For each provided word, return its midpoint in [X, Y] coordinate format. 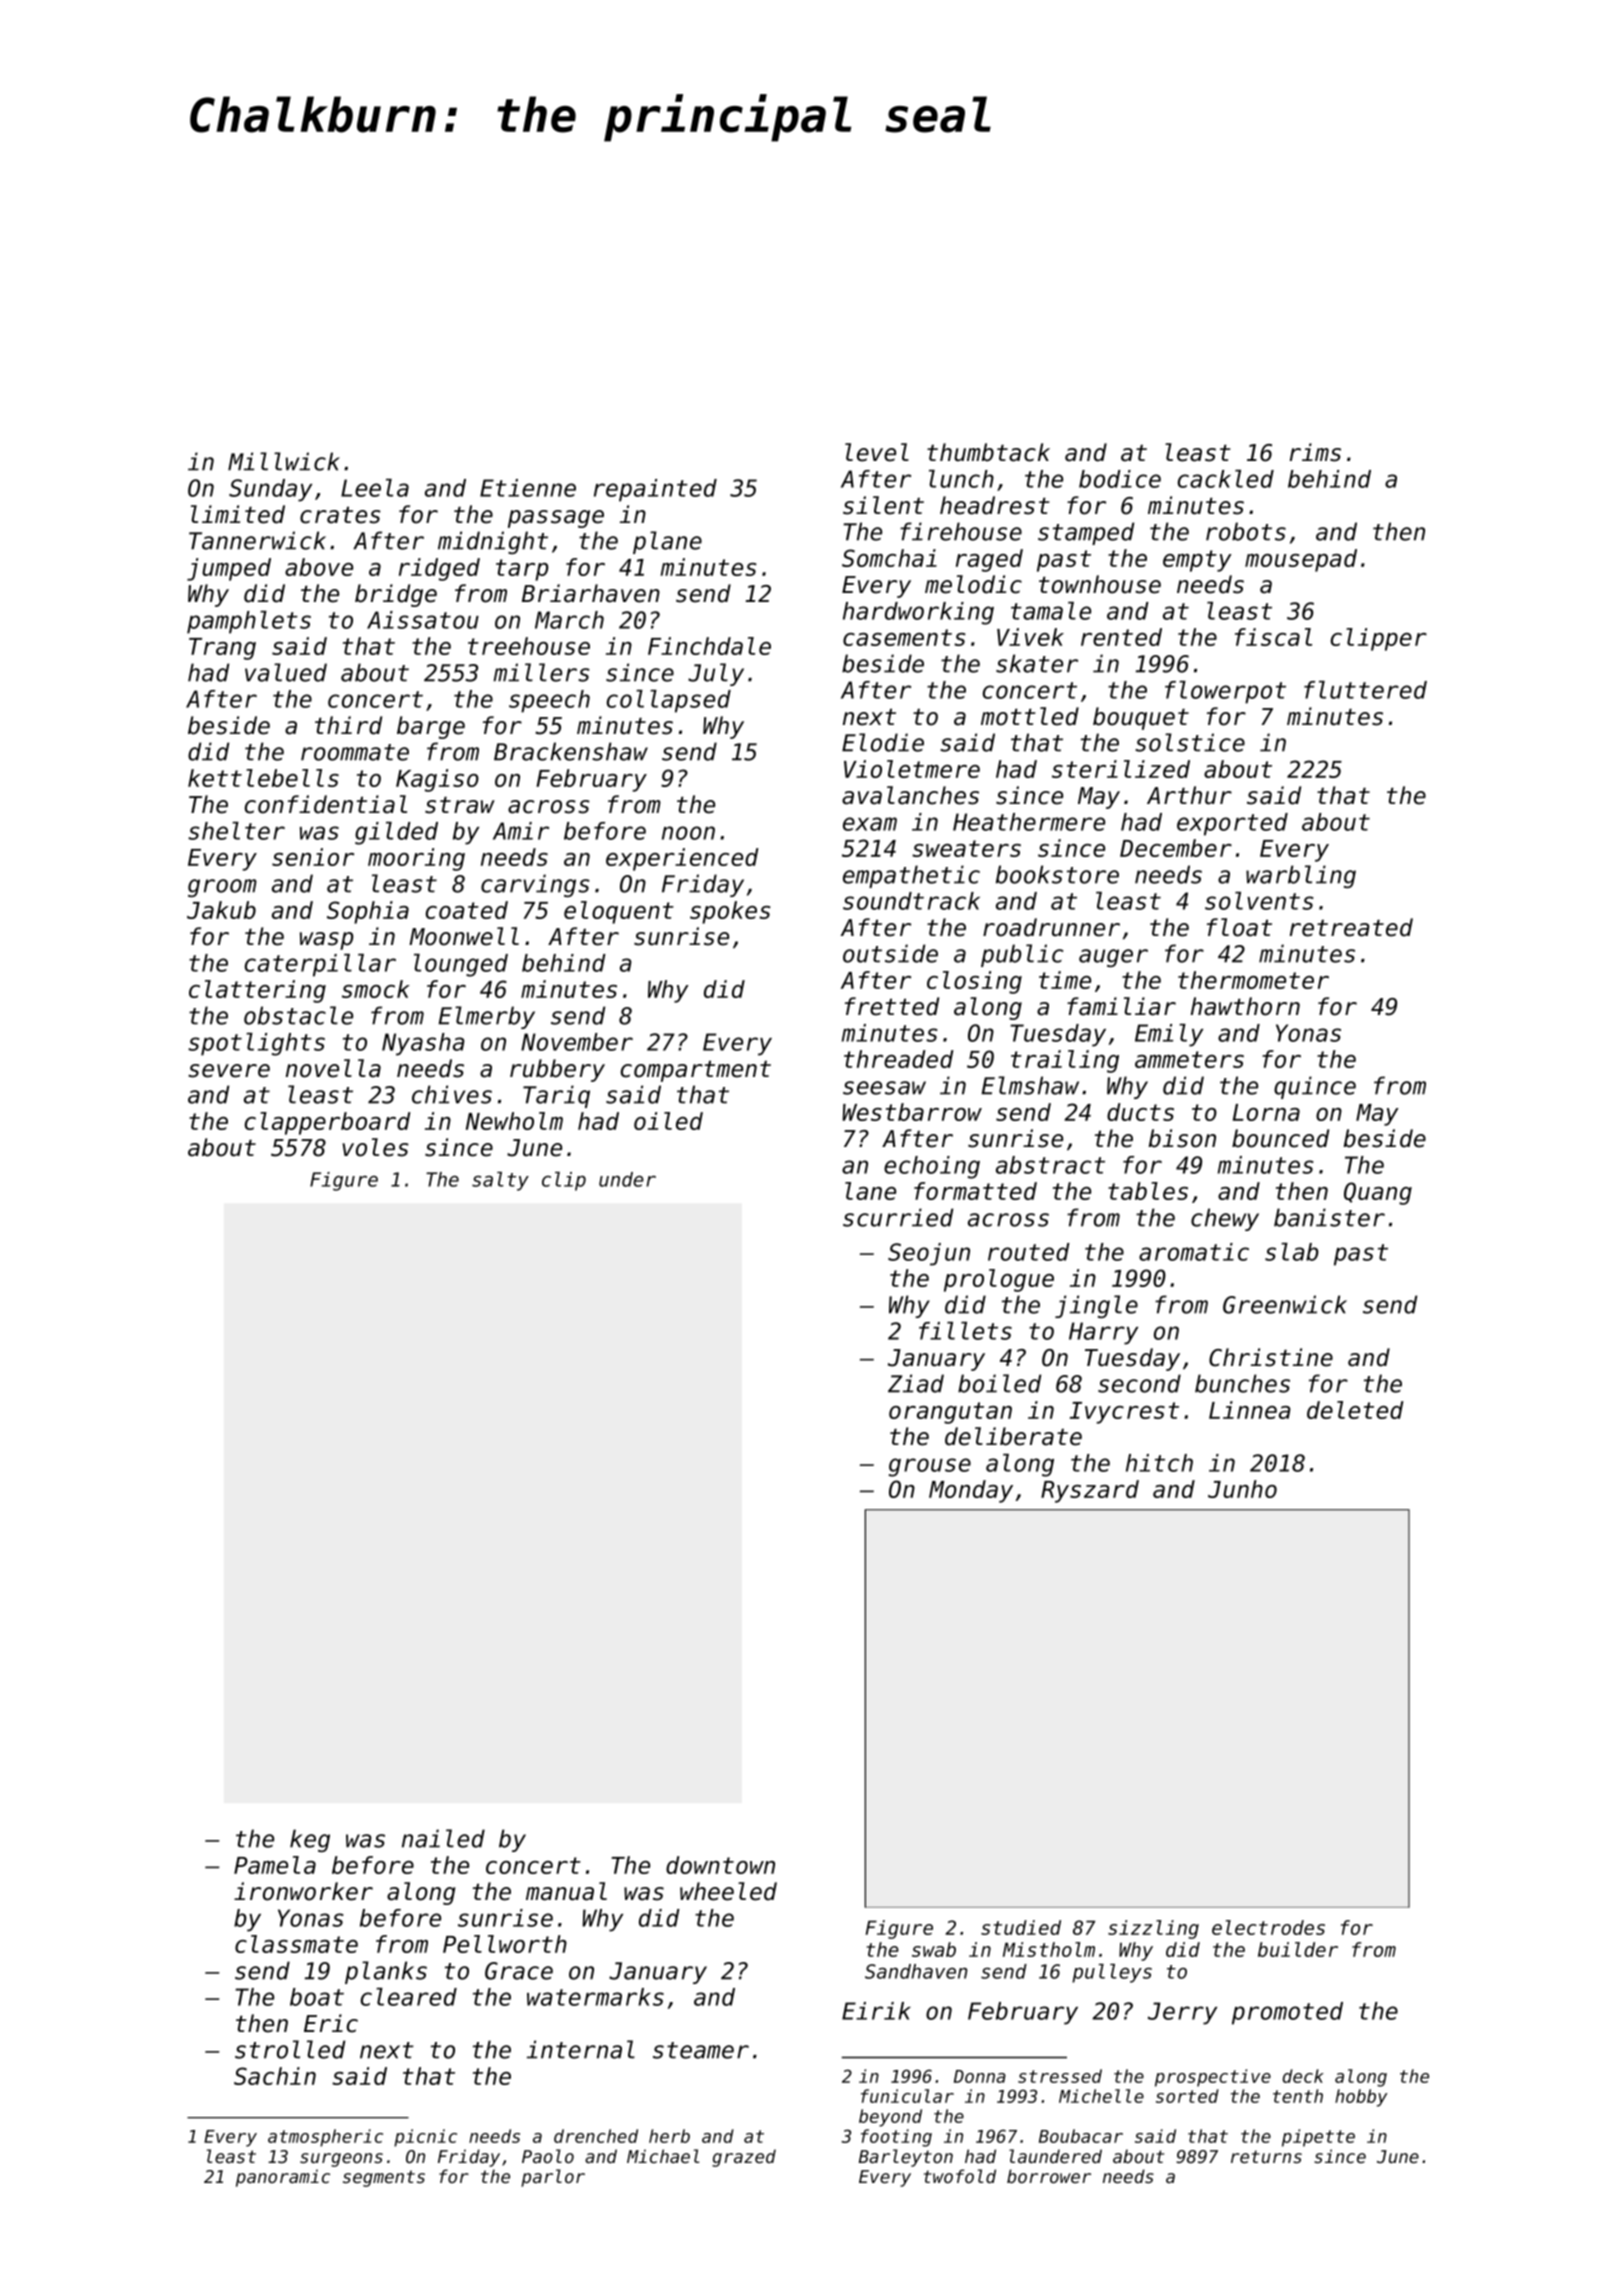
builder [1298, 1949]
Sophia [368, 912]
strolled [290, 2049]
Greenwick [1285, 1304]
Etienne [528, 488]
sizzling [1153, 1929]
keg [310, 1840]
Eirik [876, 2011]
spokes [730, 912]
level [877, 452]
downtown [720, 1865]
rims [1315, 452]
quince [1315, 1087]
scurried [898, 1217]
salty [500, 1181]
